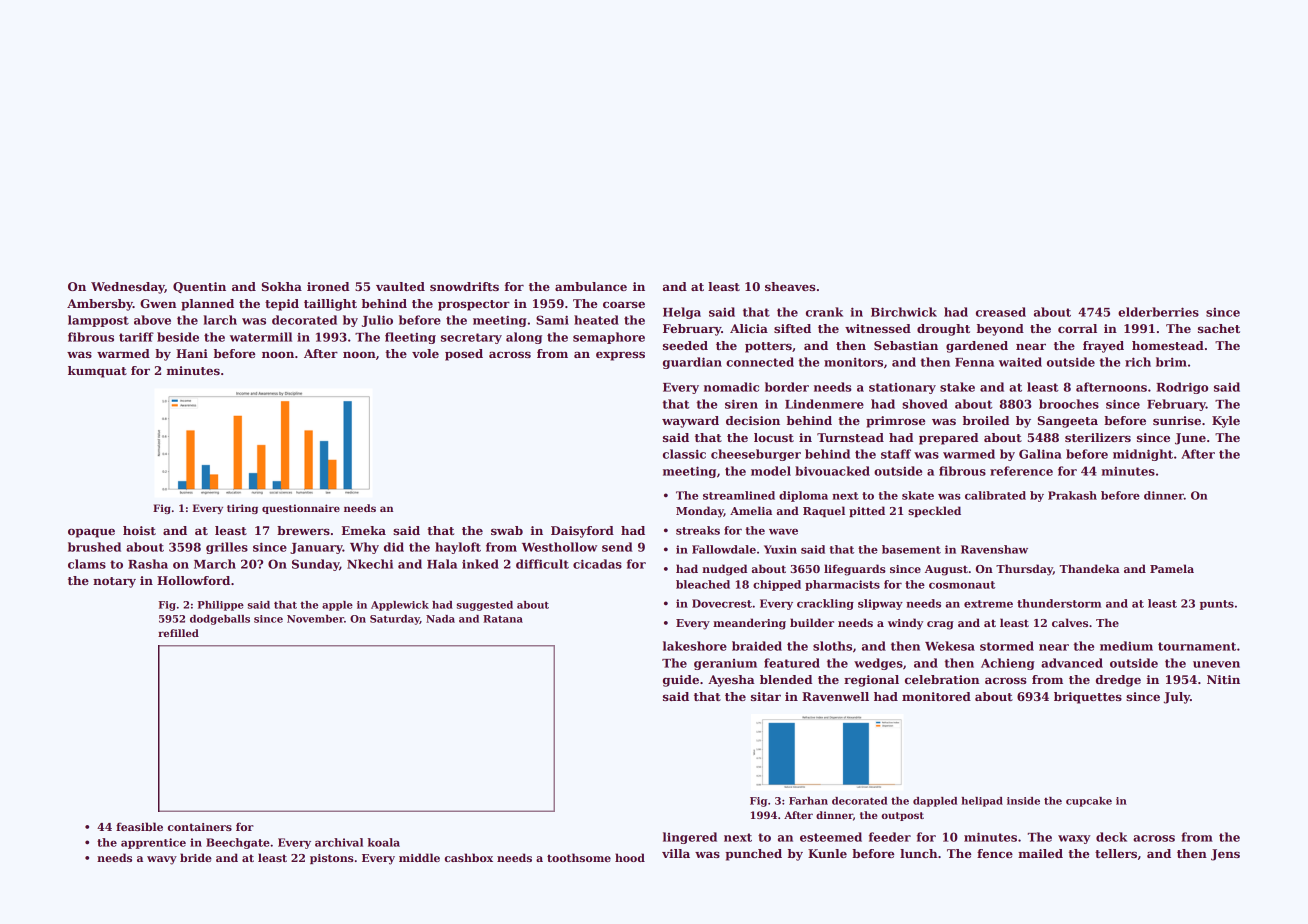 The height and width of the screenshot is (924, 1308). I want to click on ironed, so click(328, 286).
